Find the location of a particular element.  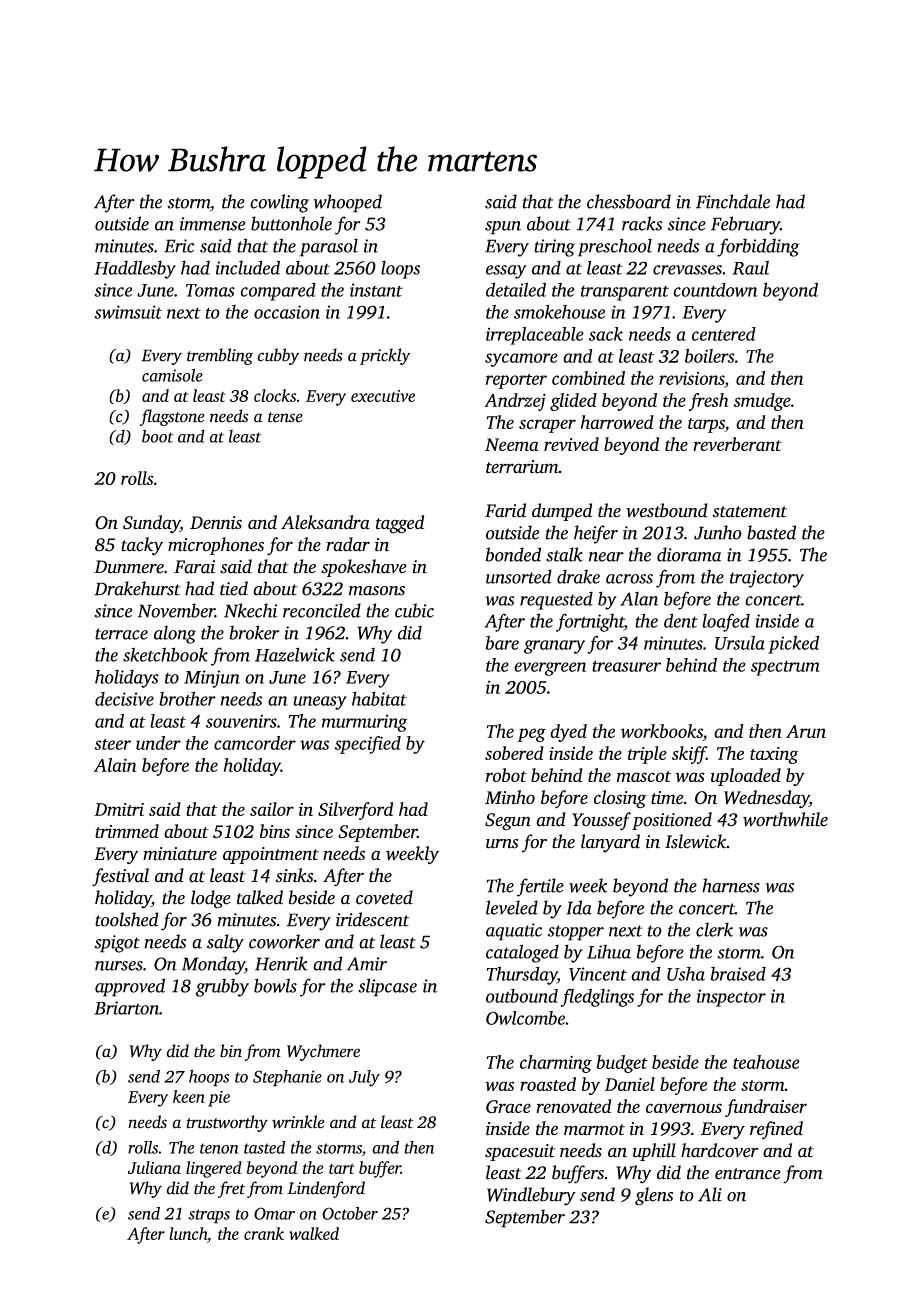

stalk is located at coordinates (564, 554).
